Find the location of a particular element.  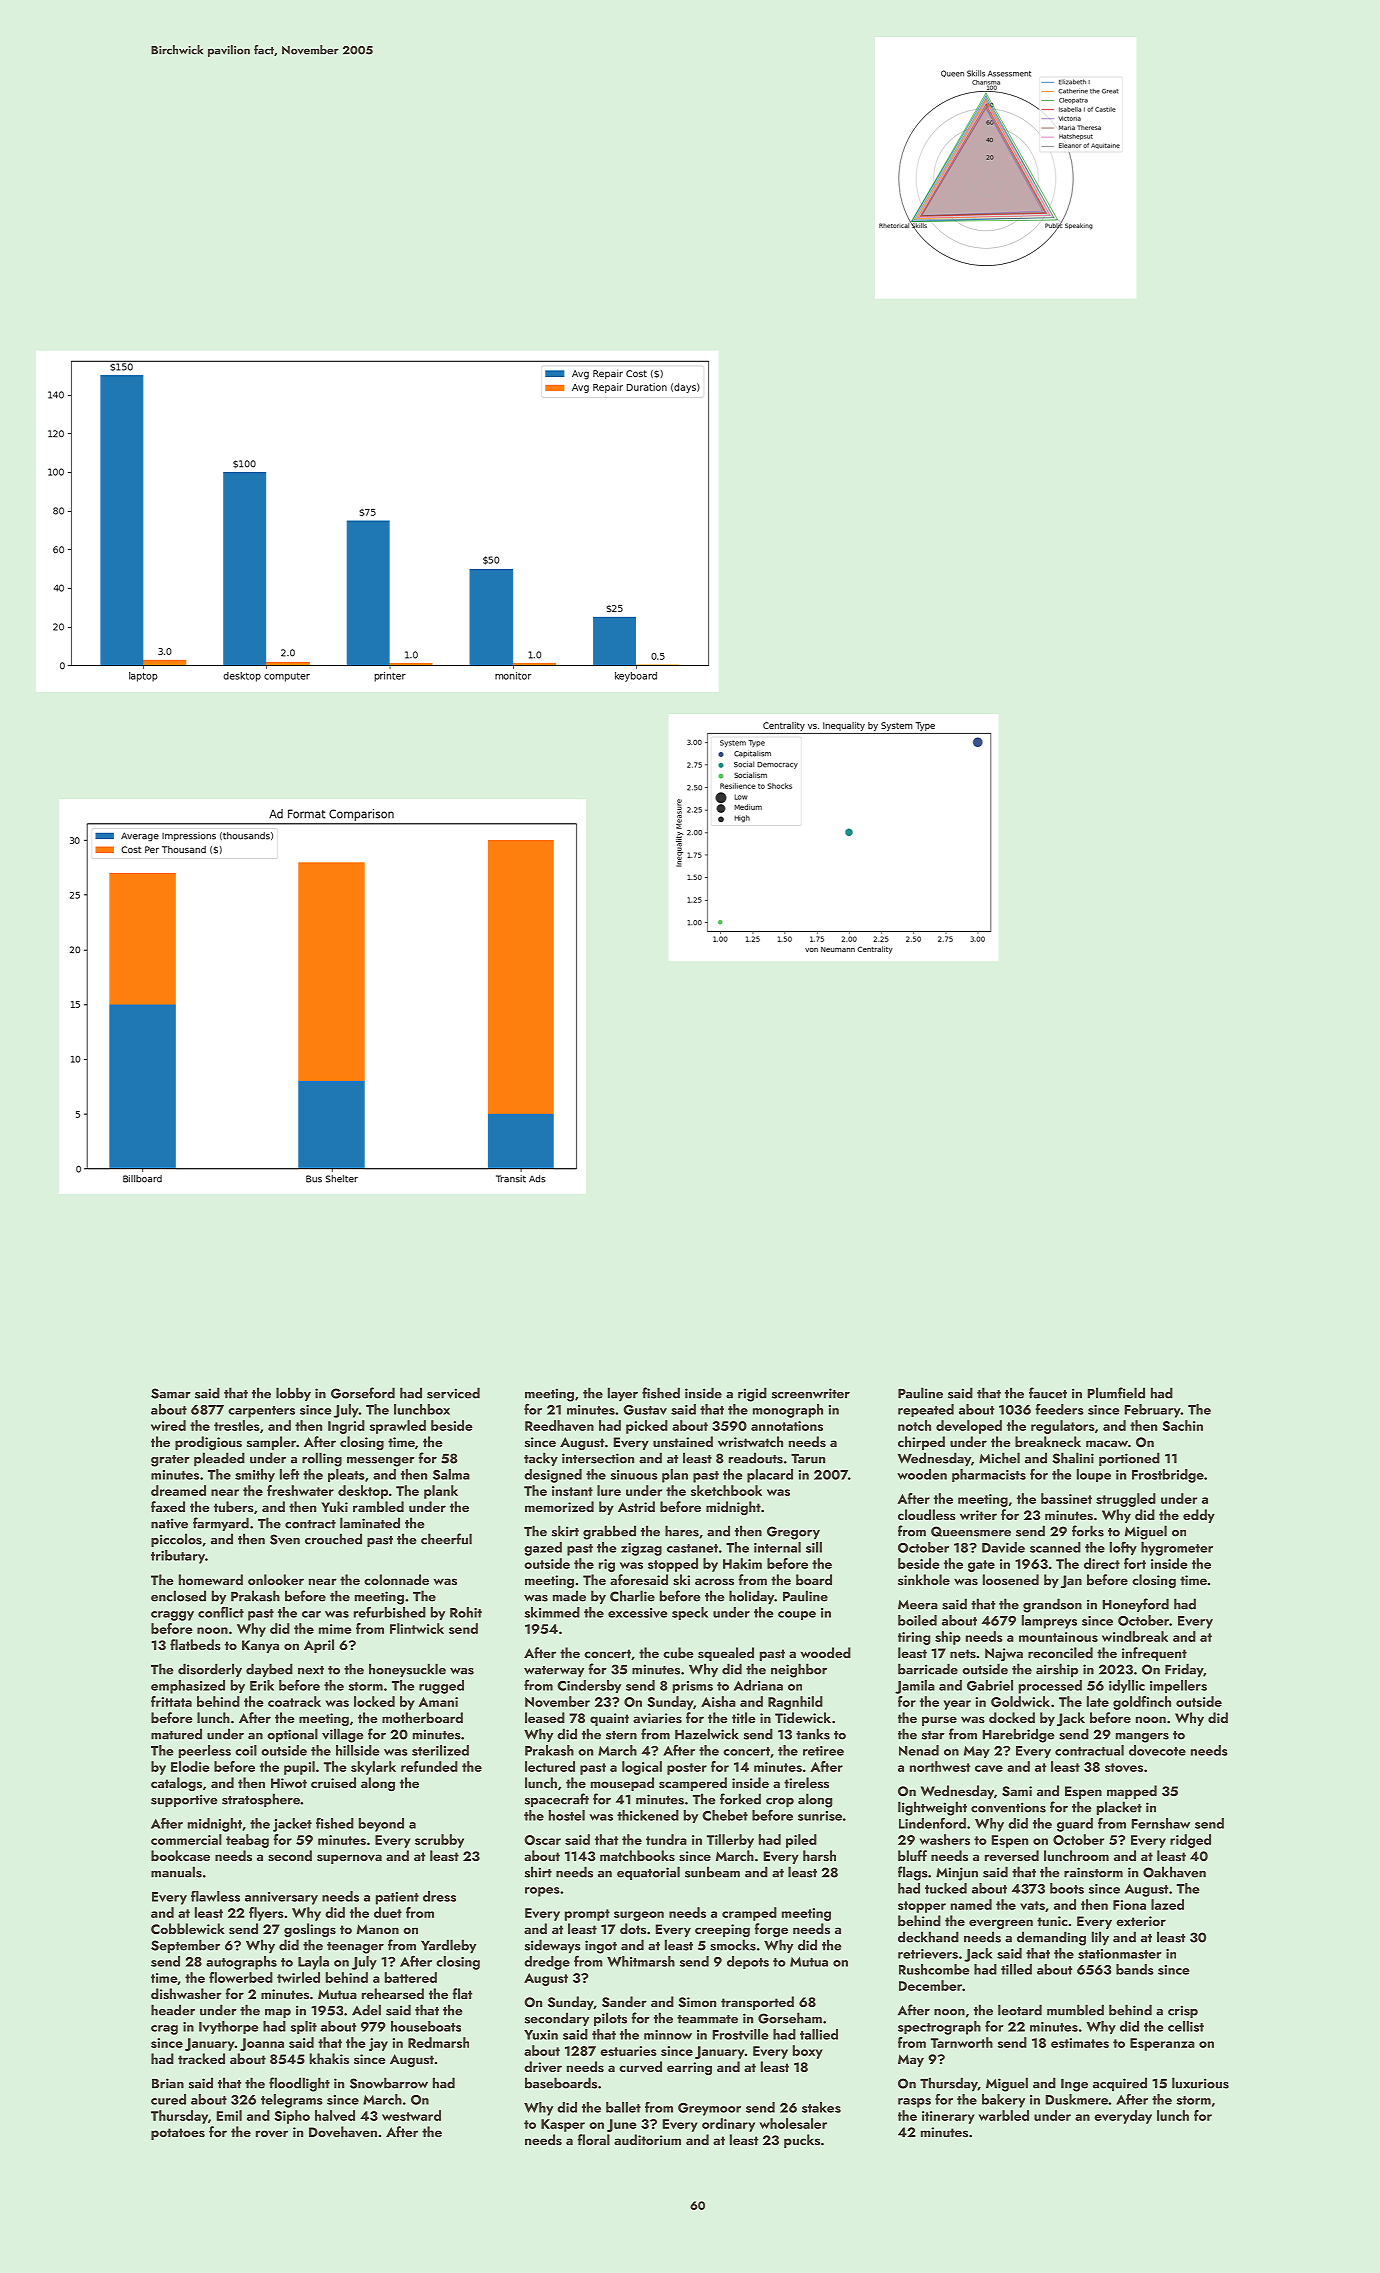

sterilized is located at coordinates (440, 1750).
